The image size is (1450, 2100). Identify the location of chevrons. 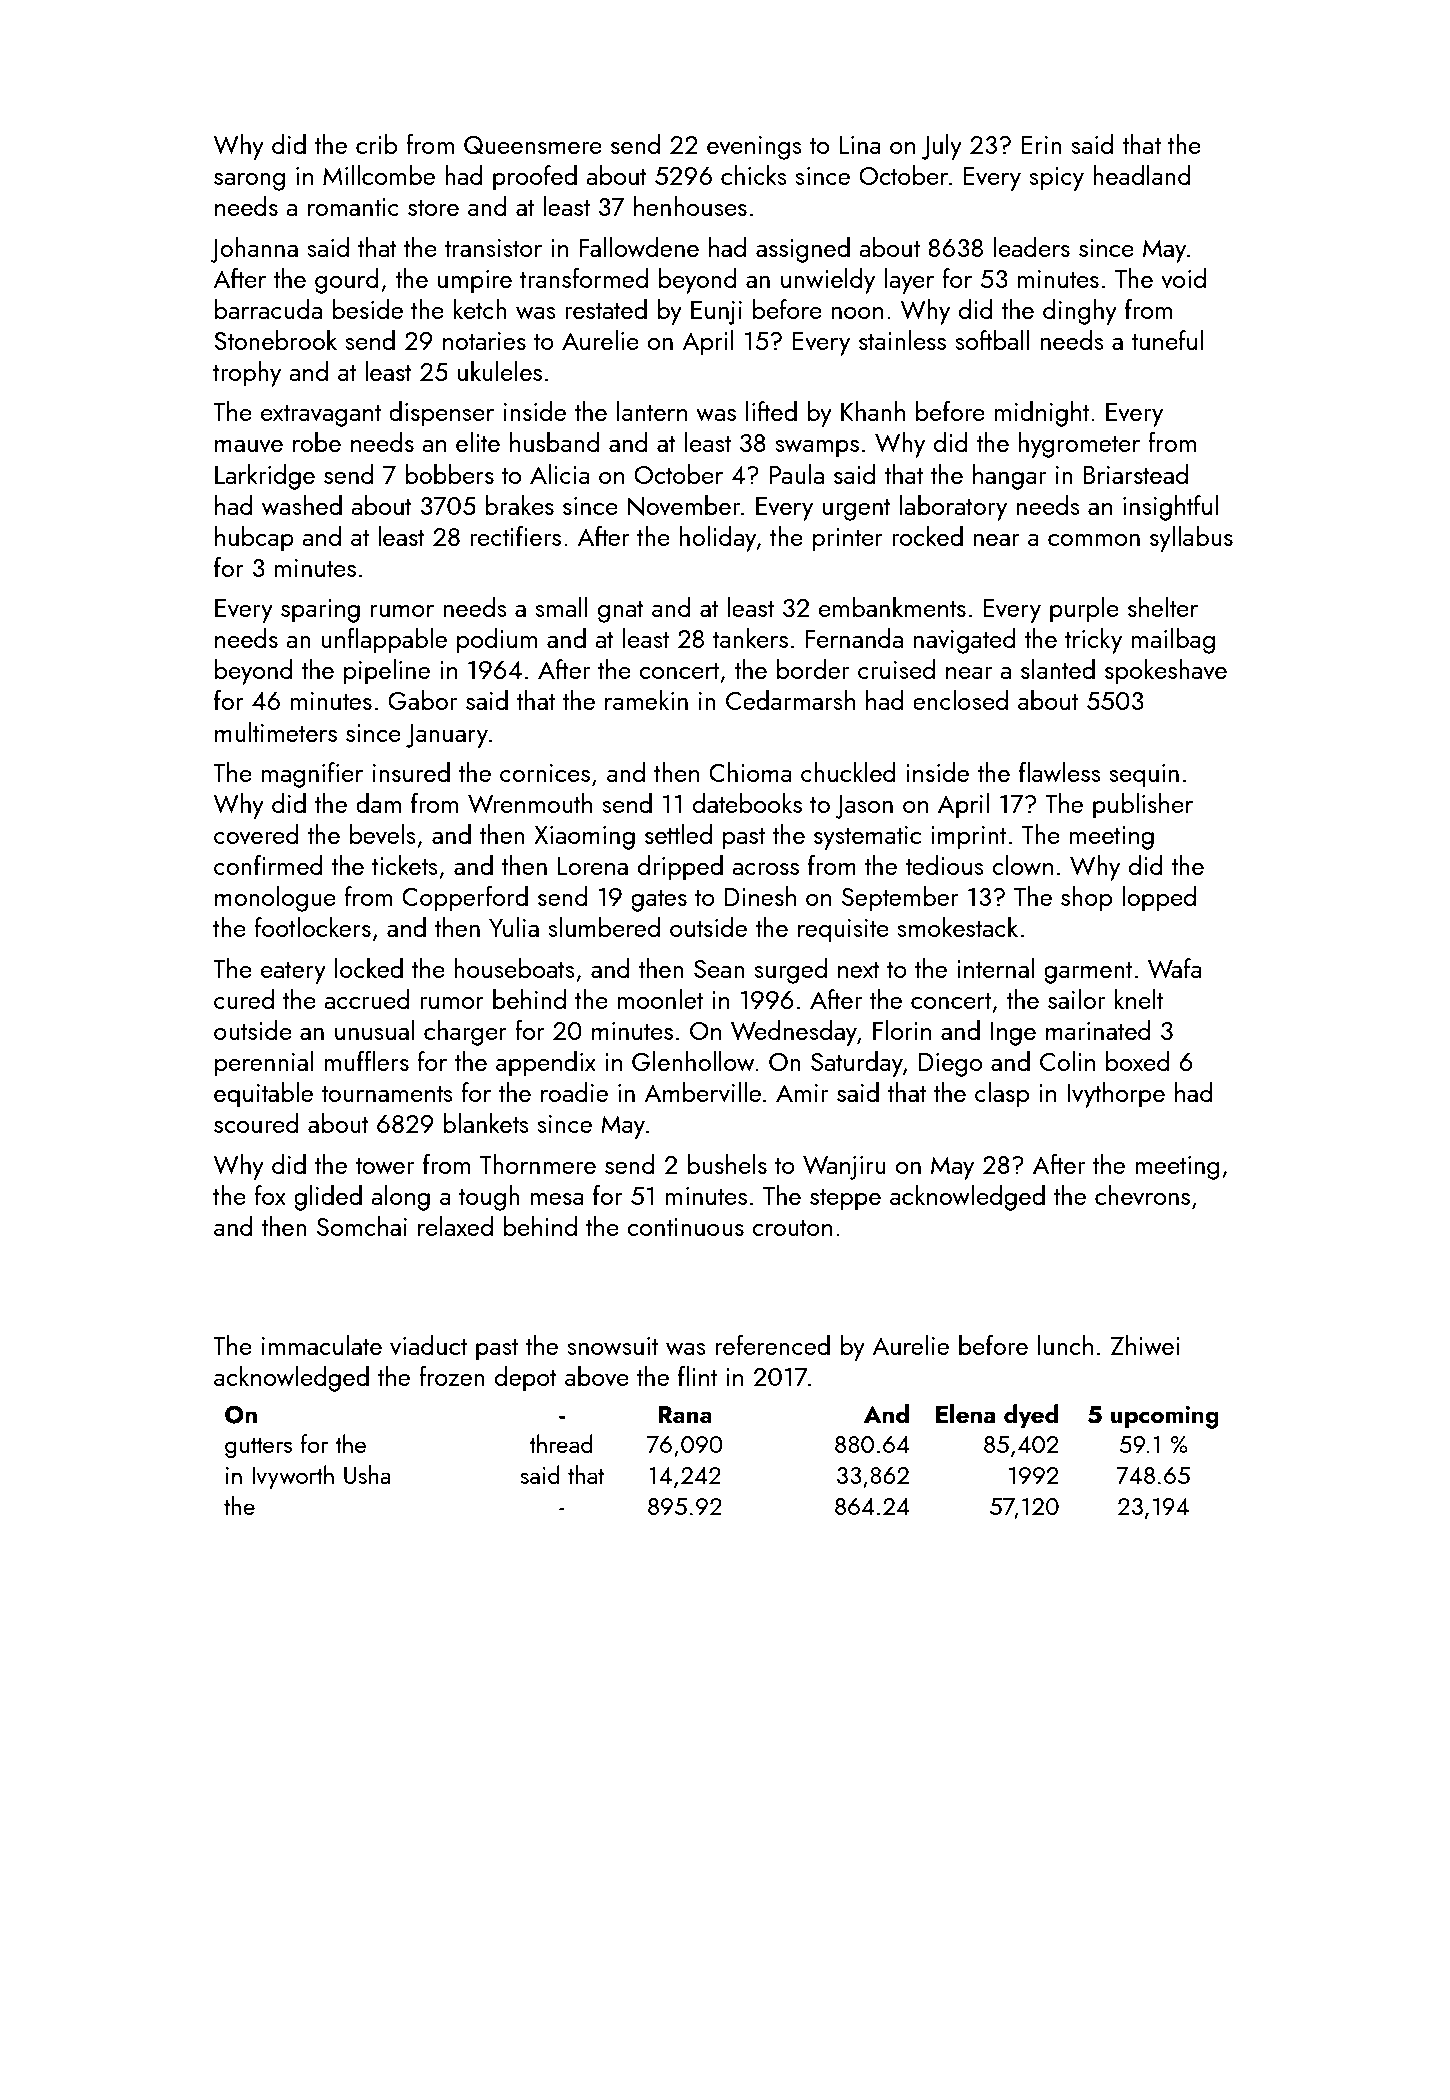
(1142, 1195).
